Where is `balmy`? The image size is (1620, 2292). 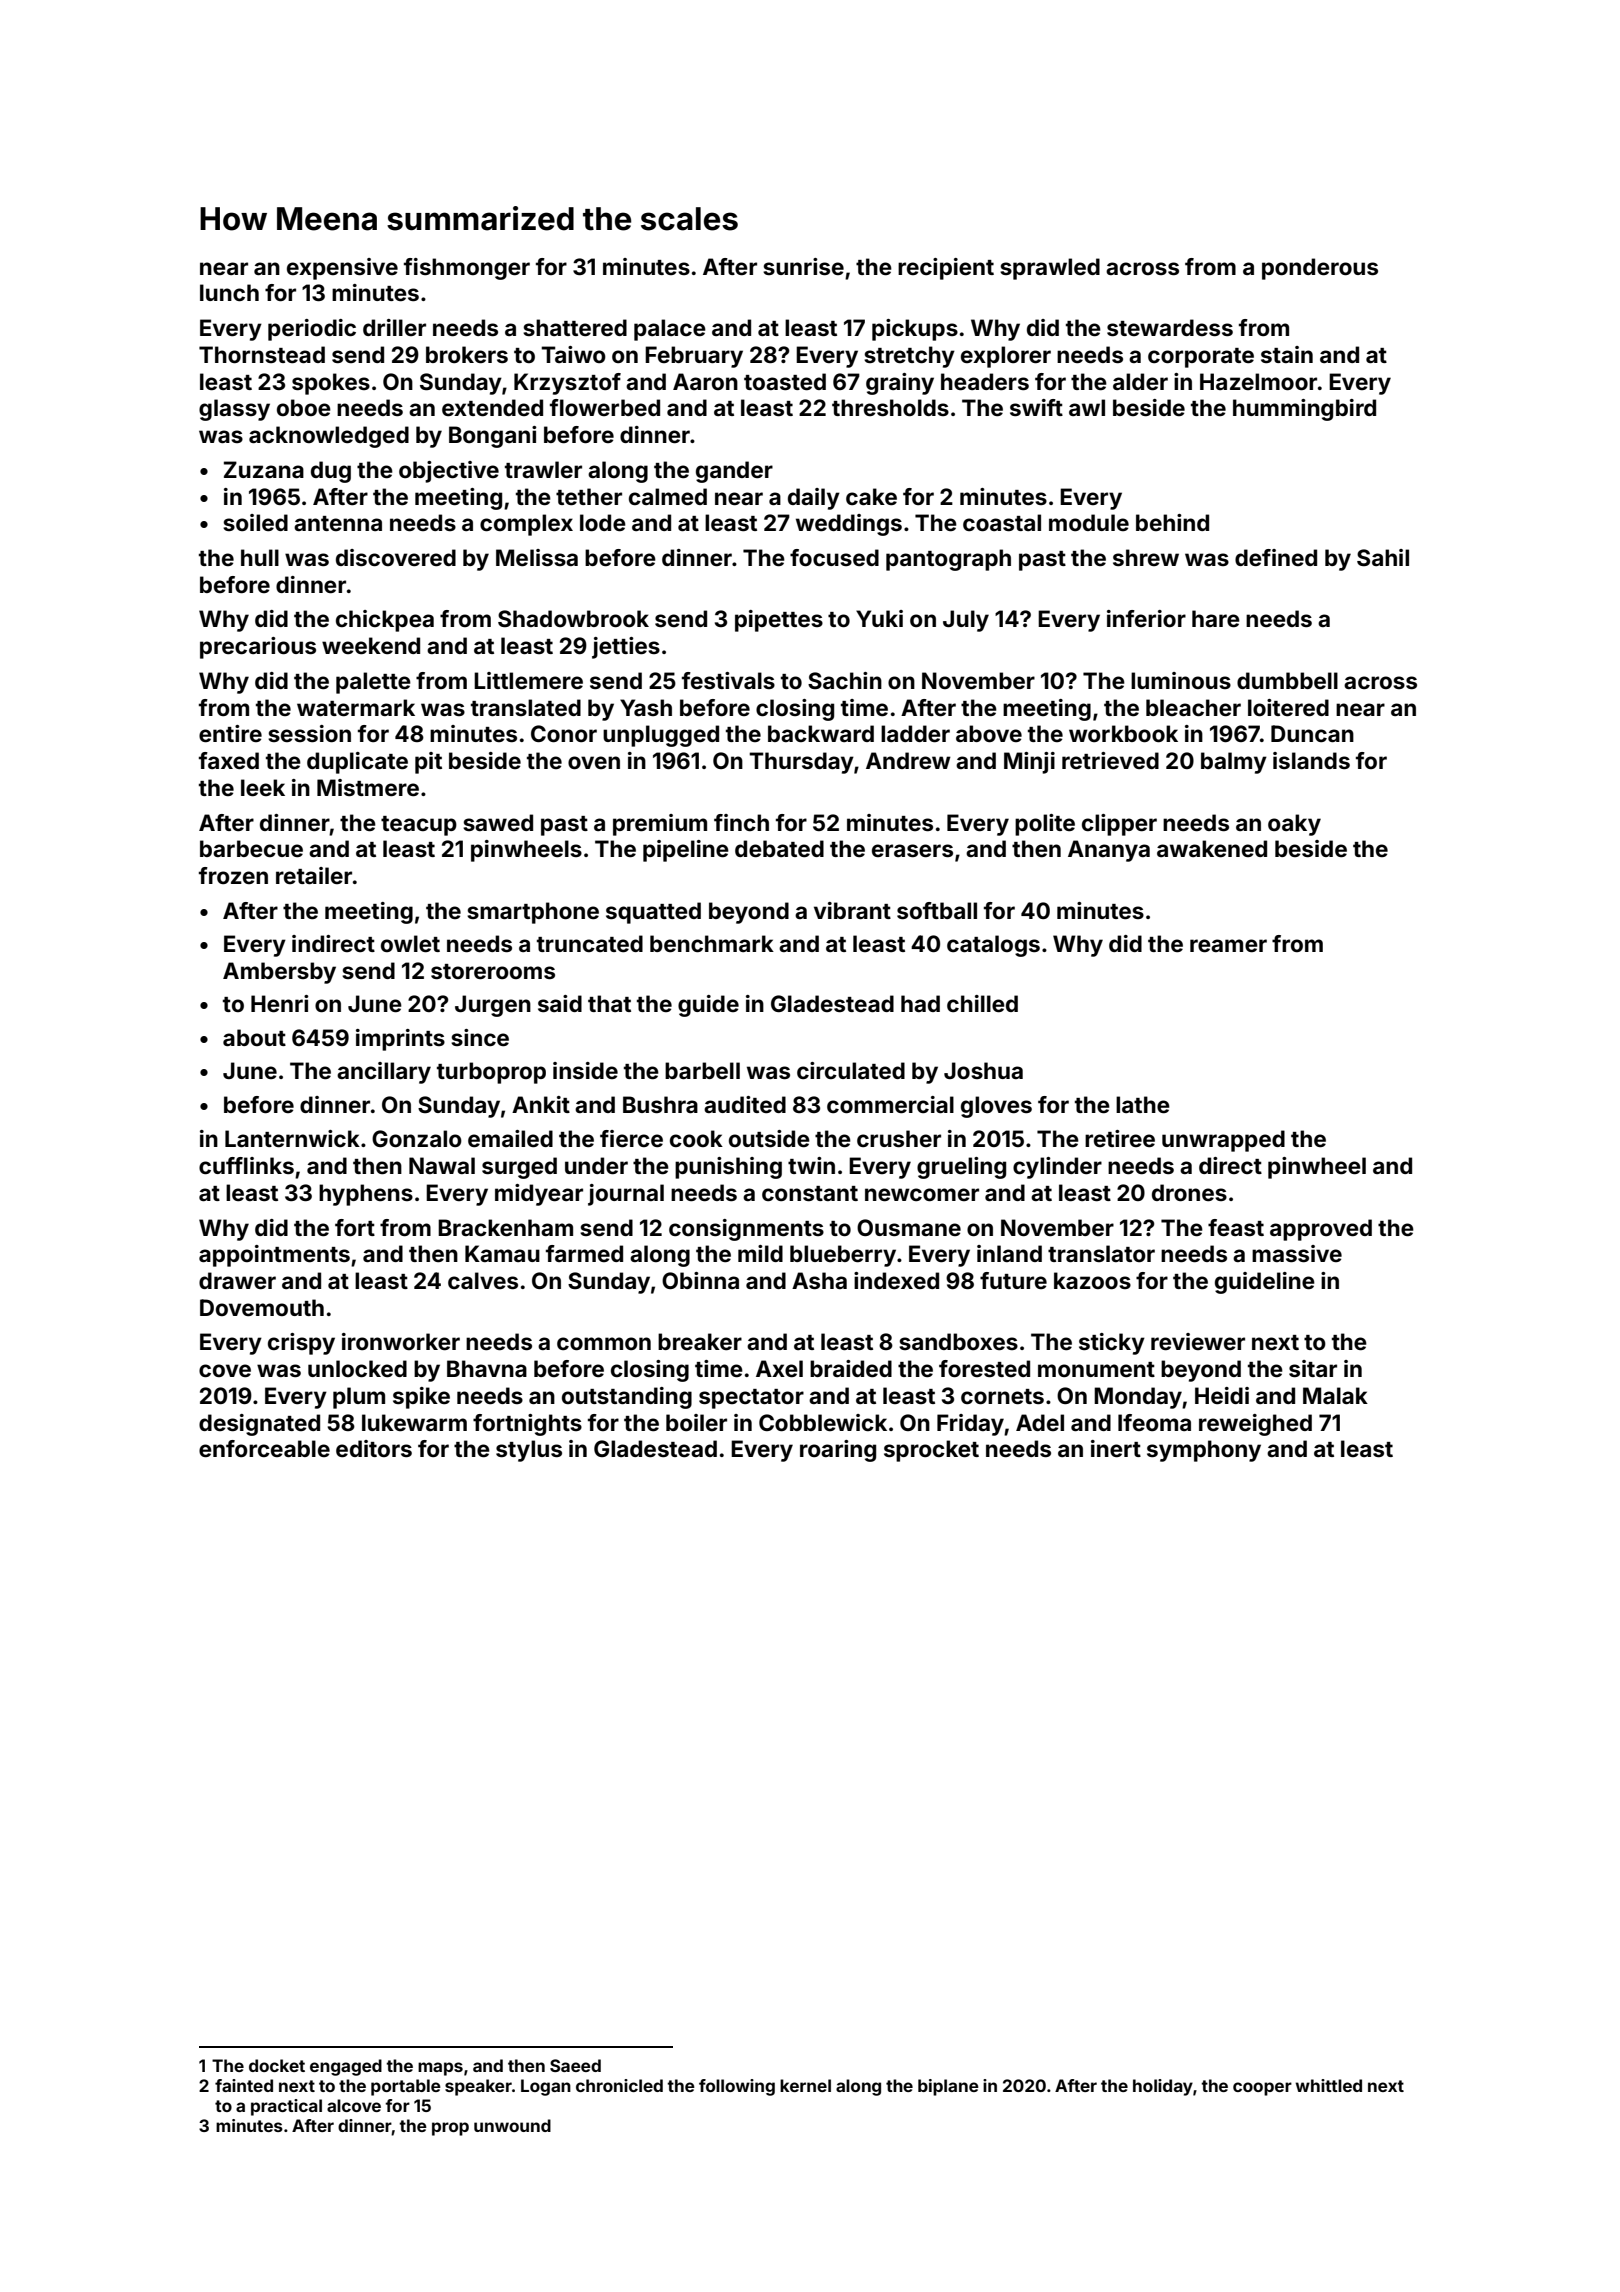
balmy is located at coordinates (1234, 763).
